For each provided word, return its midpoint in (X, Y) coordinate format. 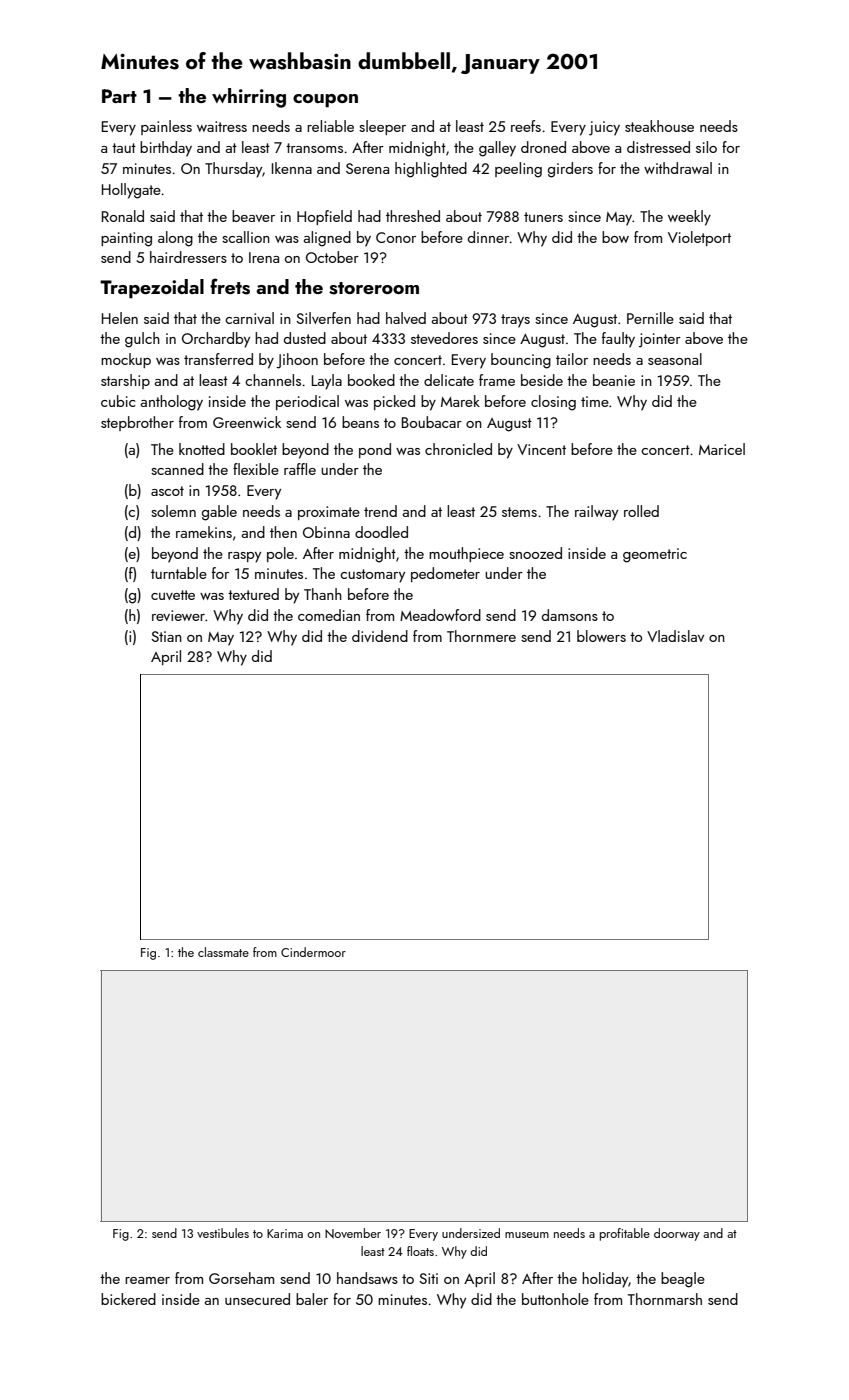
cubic (118, 401)
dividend (380, 636)
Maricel (722, 449)
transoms (314, 148)
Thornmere (481, 636)
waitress (222, 126)
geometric (655, 555)
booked (371, 380)
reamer (147, 1280)
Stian (166, 636)
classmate (223, 952)
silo (706, 147)
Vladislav (675, 636)
